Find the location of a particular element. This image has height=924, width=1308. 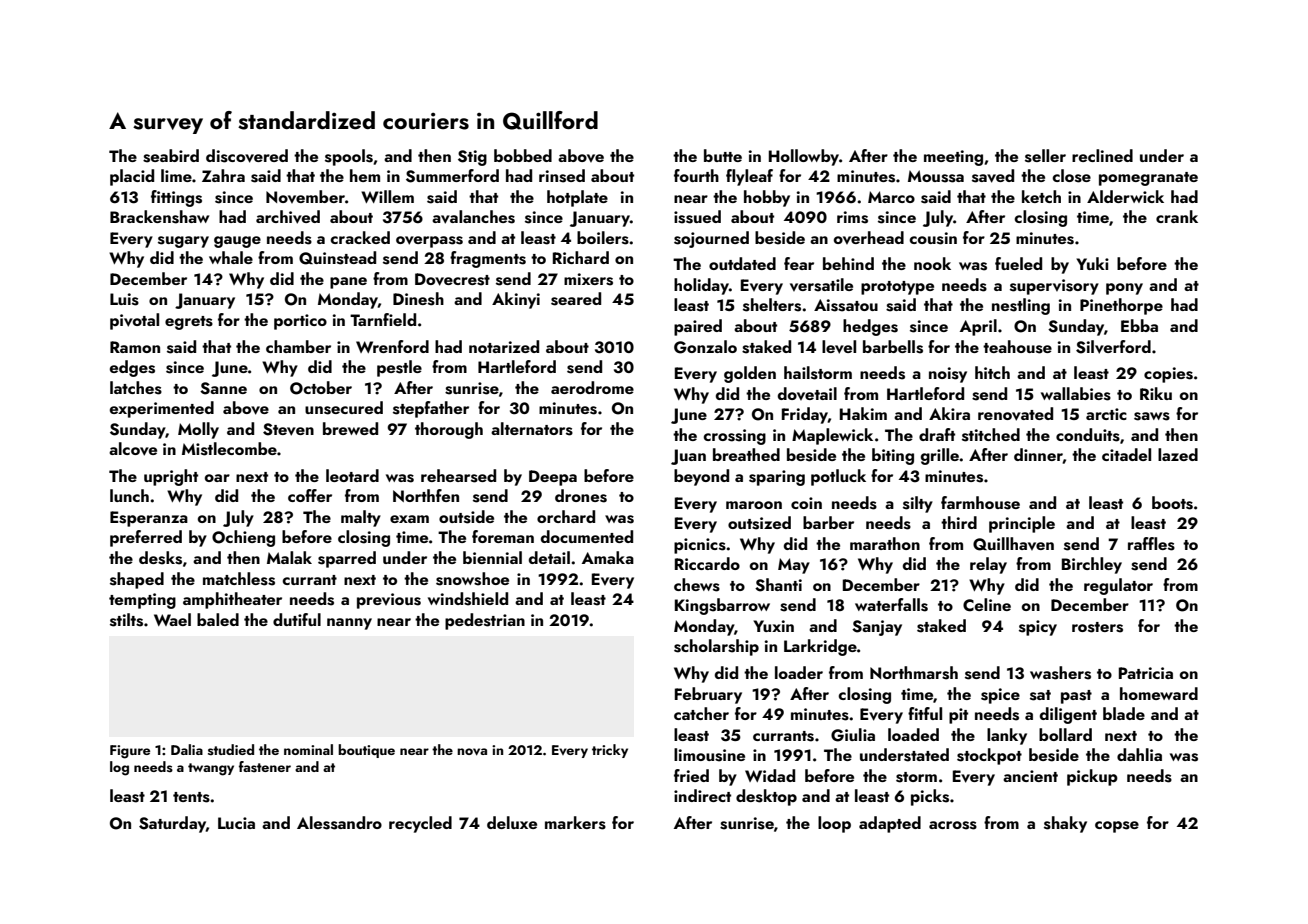

Ebba is located at coordinates (1139, 325).
